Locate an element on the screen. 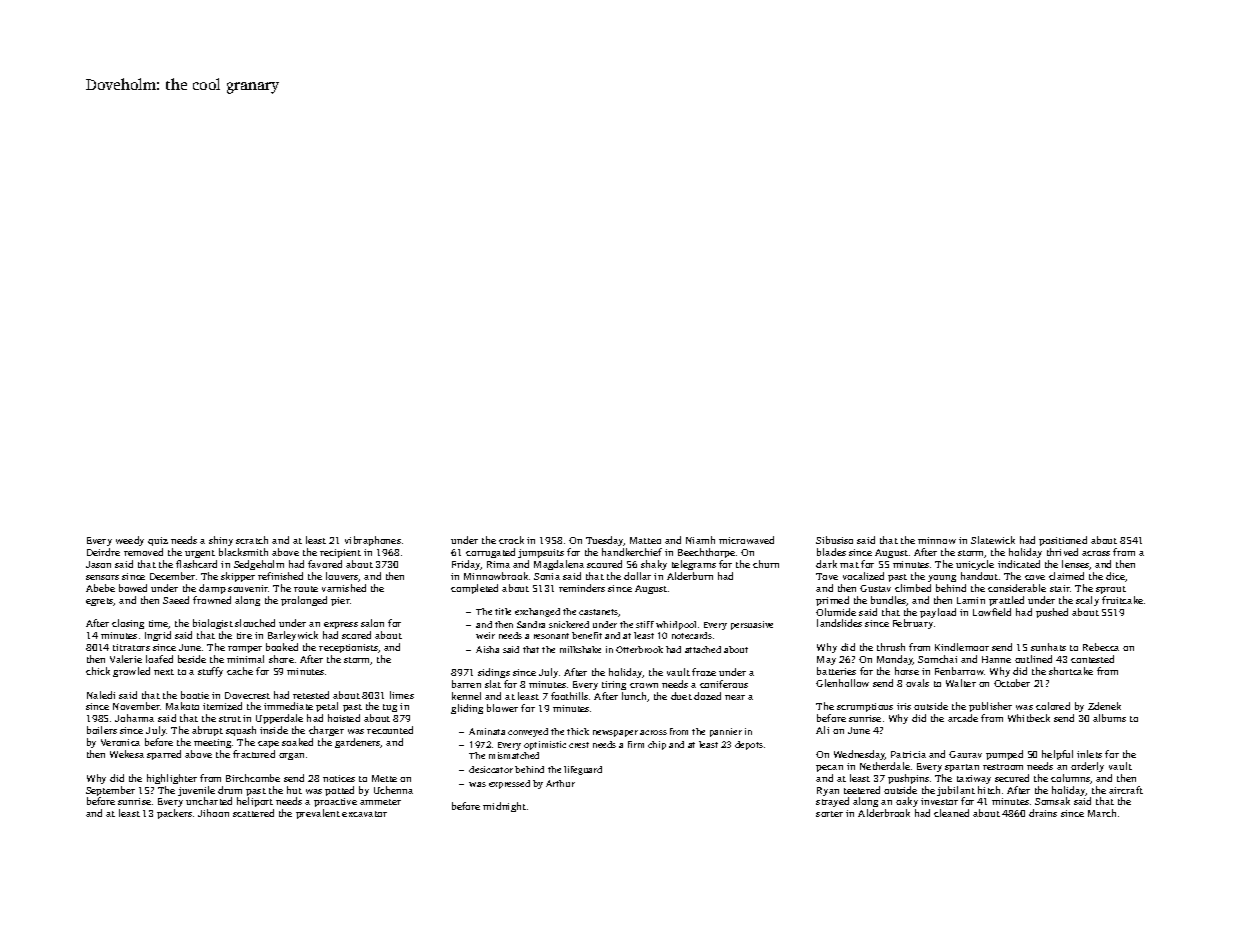 The image size is (1233, 952). Sibusiso is located at coordinates (834, 540).
